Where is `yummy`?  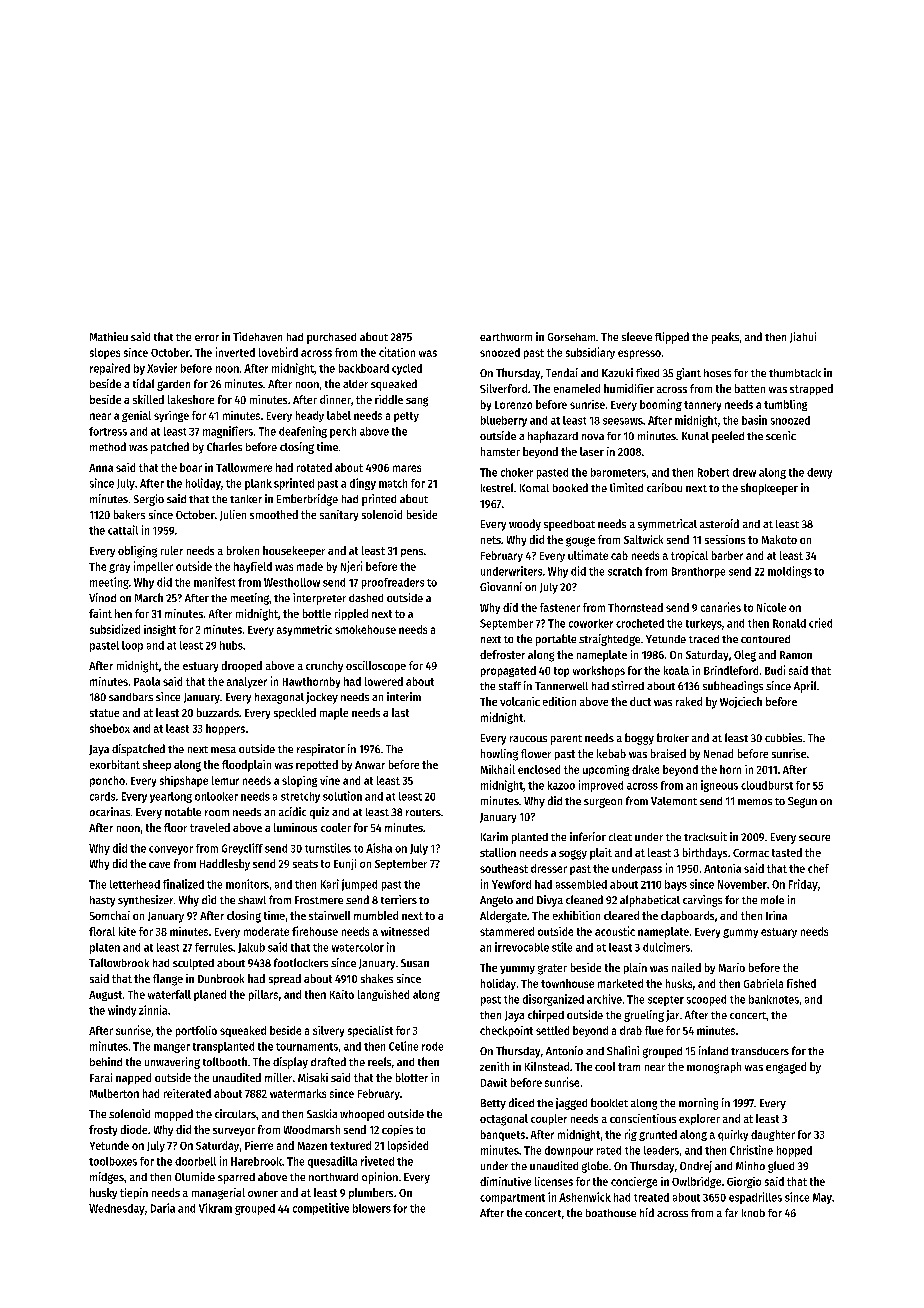 yummy is located at coordinates (517, 970).
